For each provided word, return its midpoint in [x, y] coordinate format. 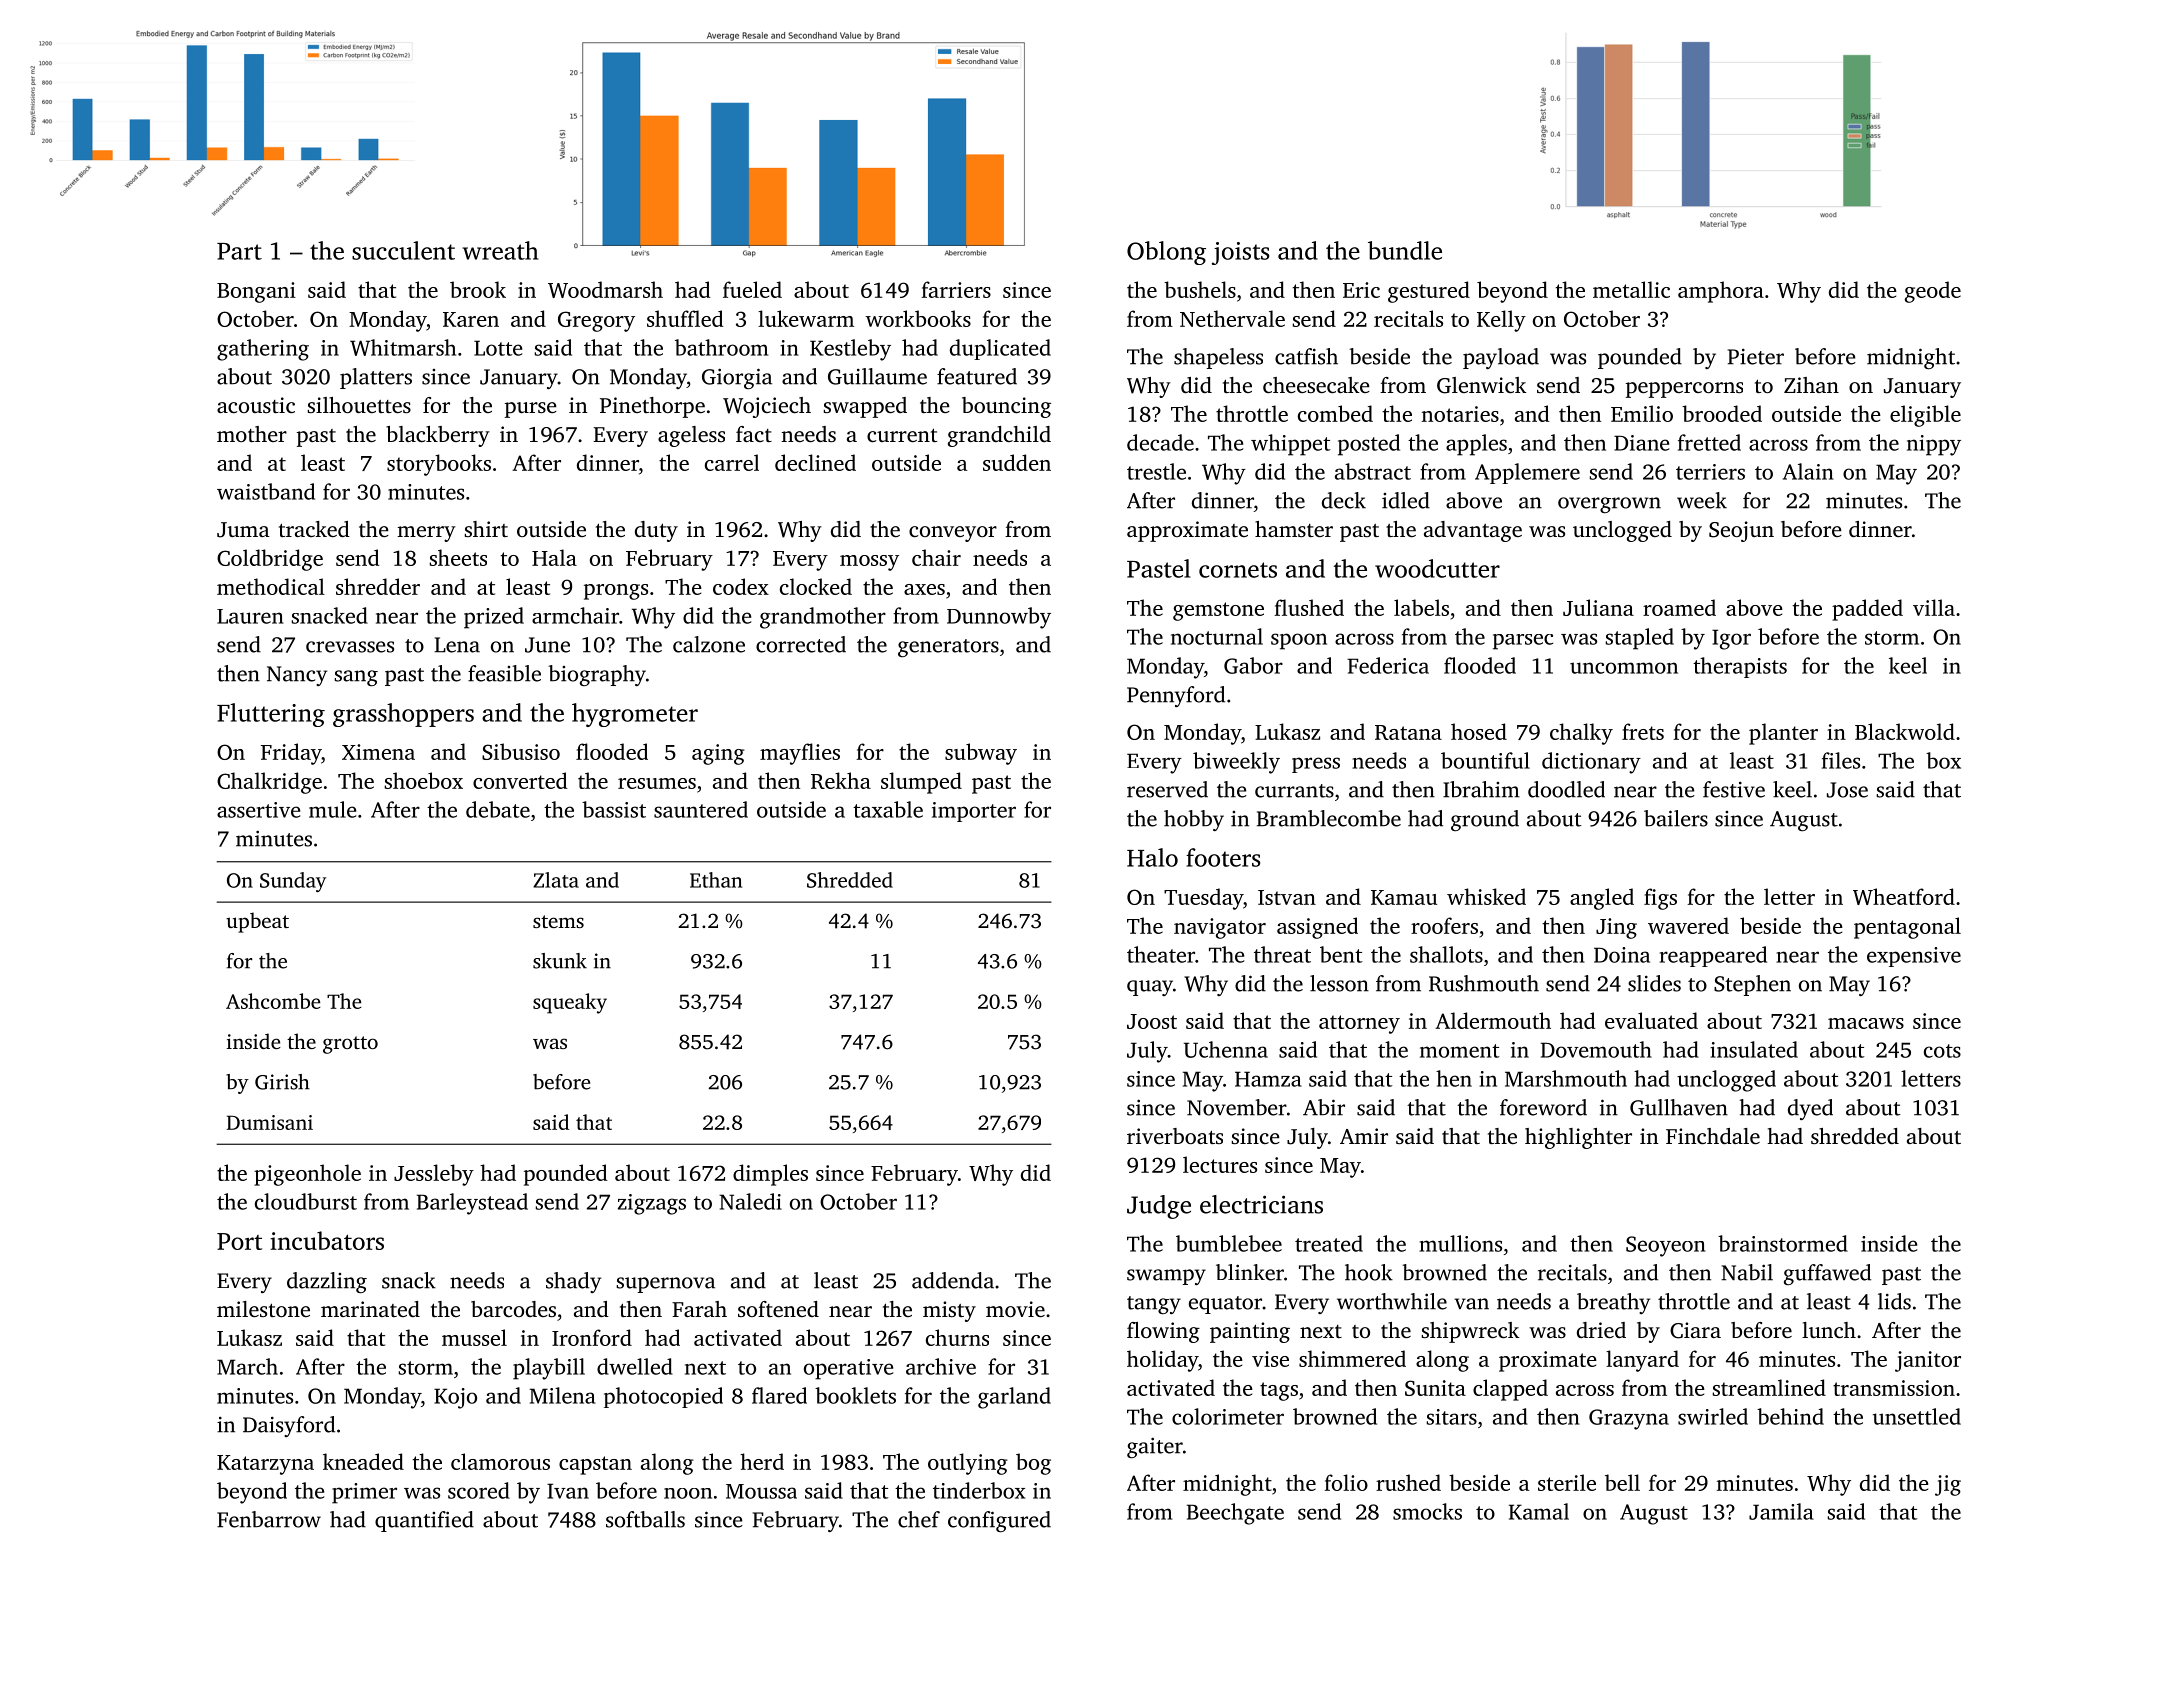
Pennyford [1176, 696]
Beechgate [1235, 1514]
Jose [1847, 790]
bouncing [1006, 407]
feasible [504, 673]
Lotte [498, 348]
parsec [1523, 642]
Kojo [455, 1398]
